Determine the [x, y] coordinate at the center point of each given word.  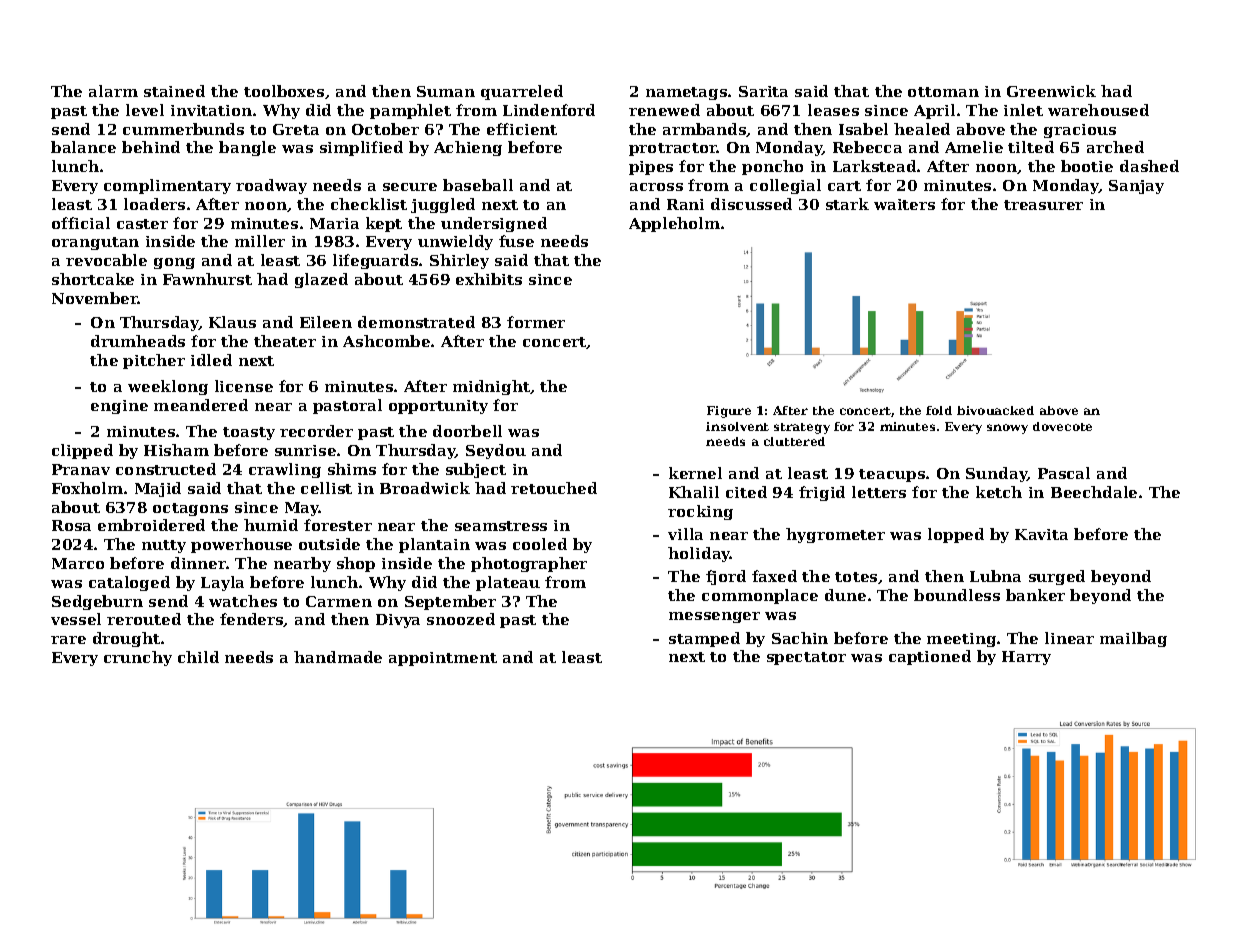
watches [243, 601]
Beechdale [1094, 492]
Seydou [496, 451]
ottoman [943, 92]
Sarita [763, 91]
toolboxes [284, 91]
